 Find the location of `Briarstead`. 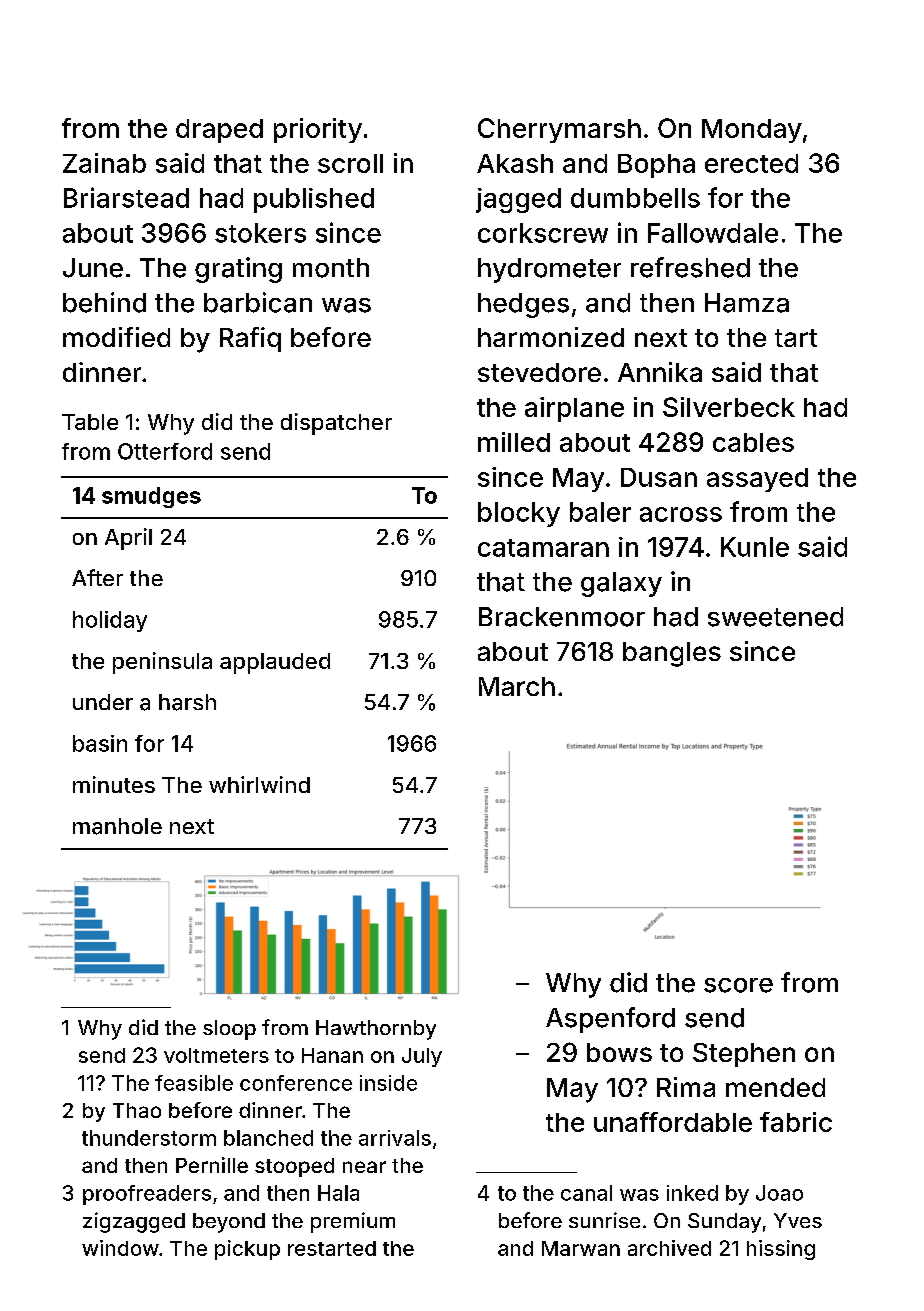

Briarstead is located at coordinates (126, 197).
